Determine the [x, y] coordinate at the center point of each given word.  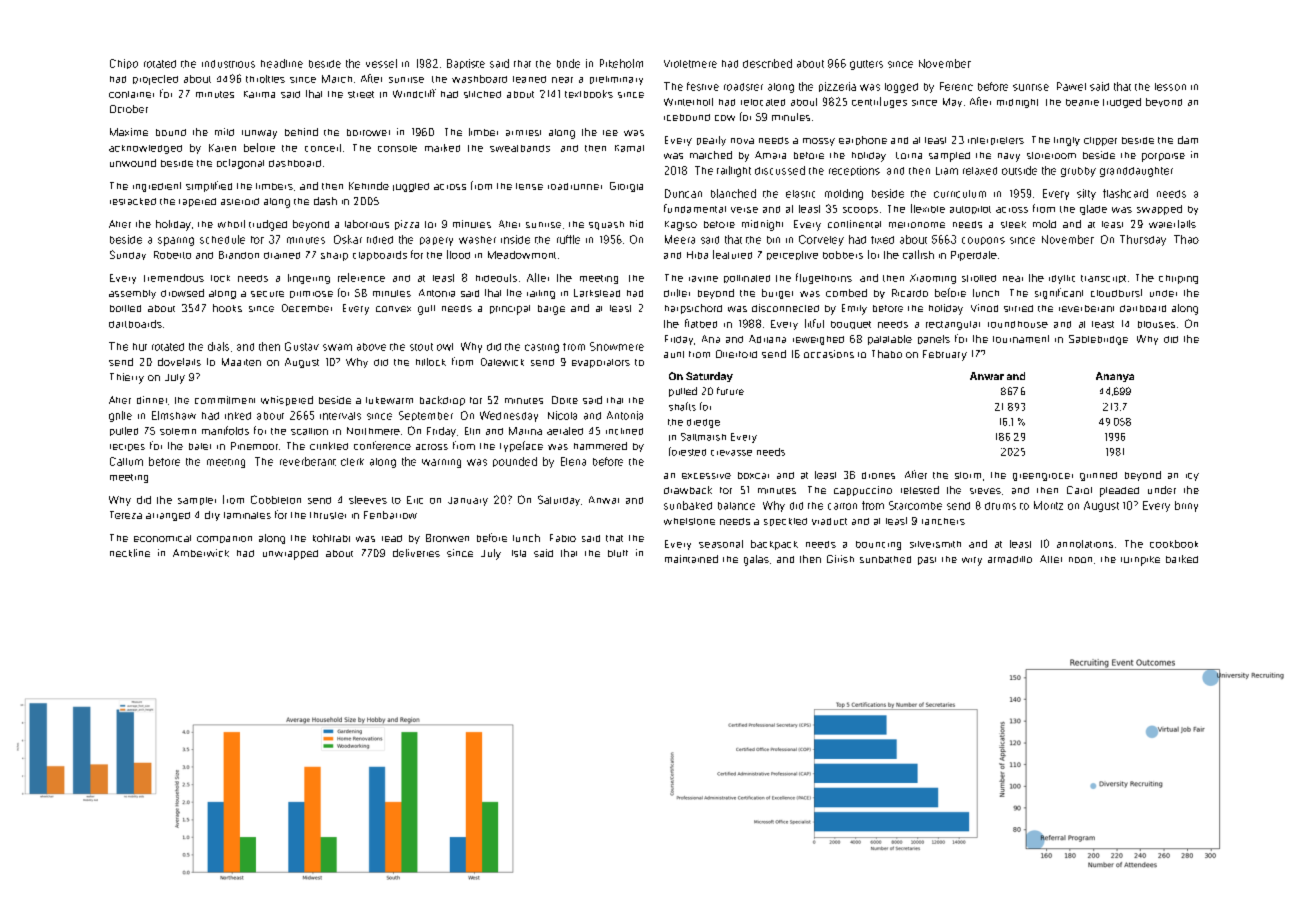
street [361, 94]
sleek [1013, 224]
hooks [227, 308]
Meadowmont [522, 255]
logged [901, 88]
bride [568, 63]
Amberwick [201, 553]
